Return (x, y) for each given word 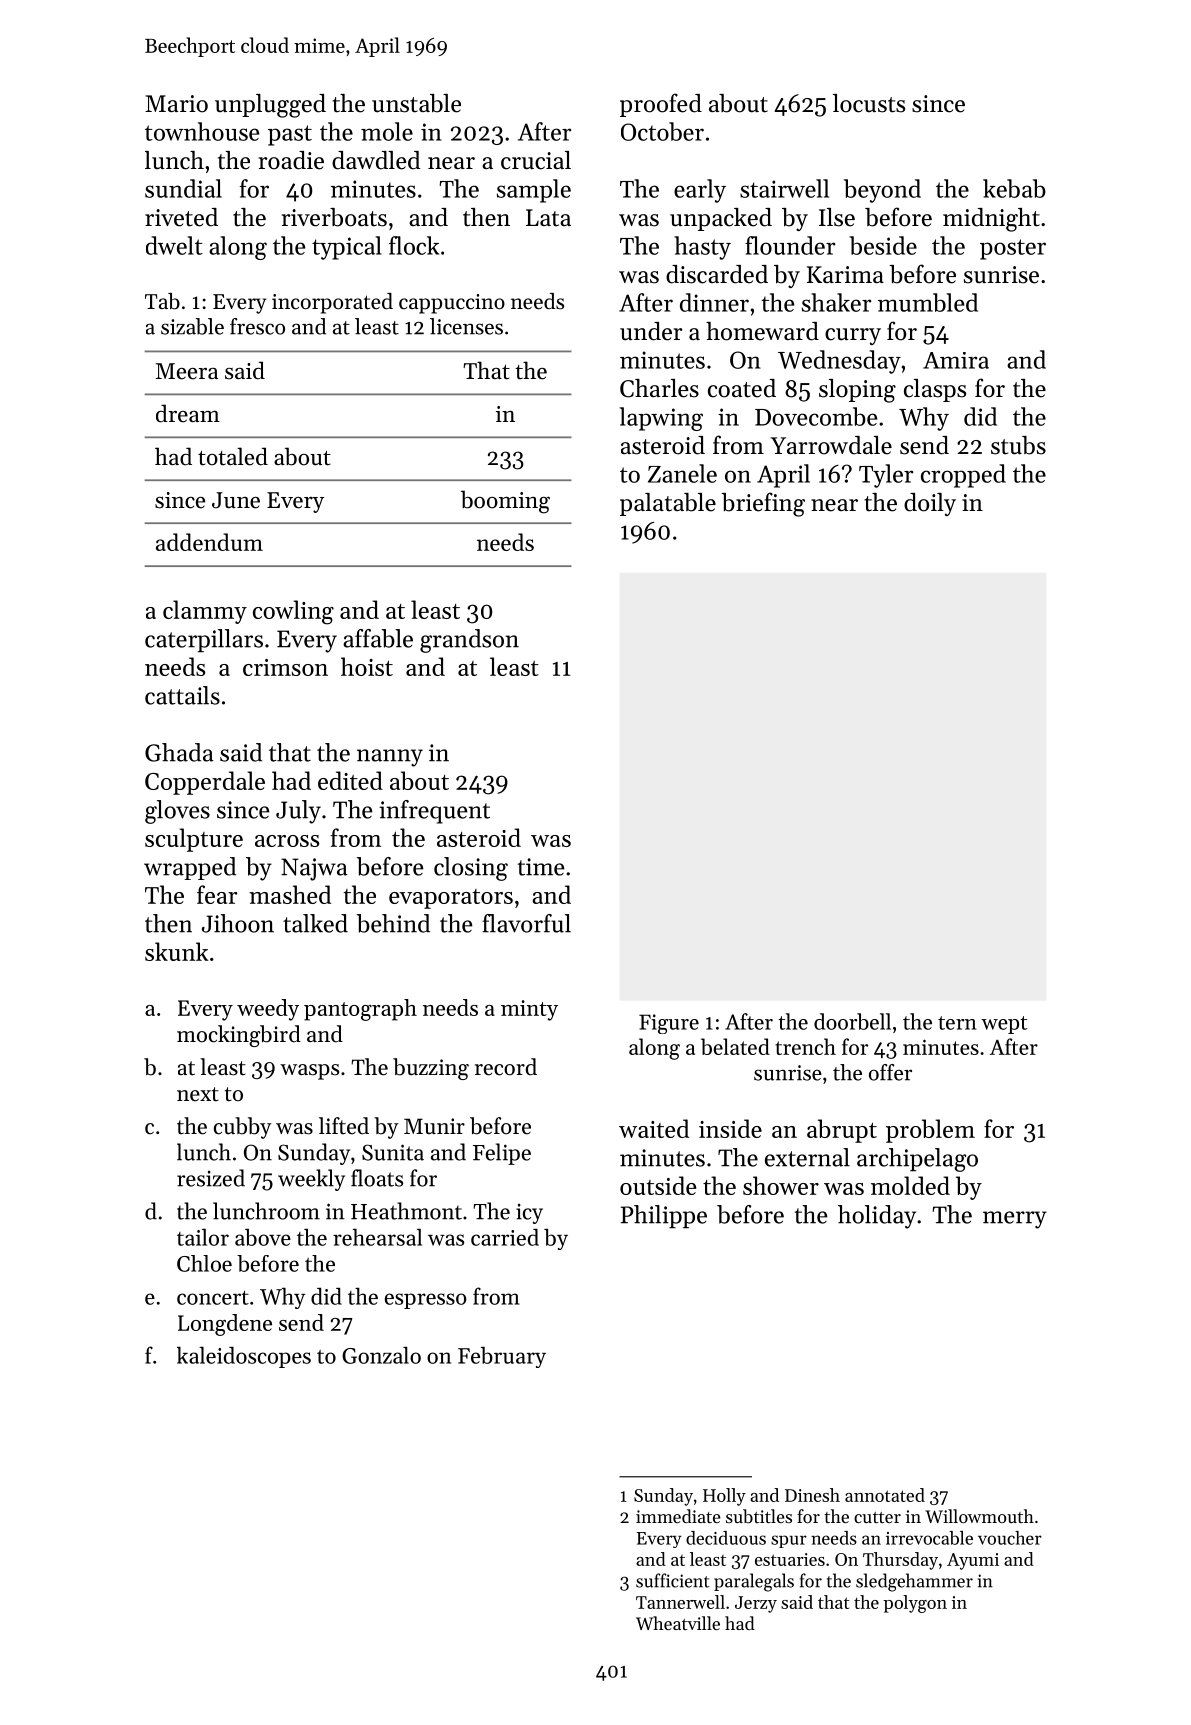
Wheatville (678, 1623)
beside (883, 245)
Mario (176, 104)
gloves (177, 812)
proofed (661, 105)
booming (505, 502)
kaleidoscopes (244, 1357)
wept (1004, 1025)
